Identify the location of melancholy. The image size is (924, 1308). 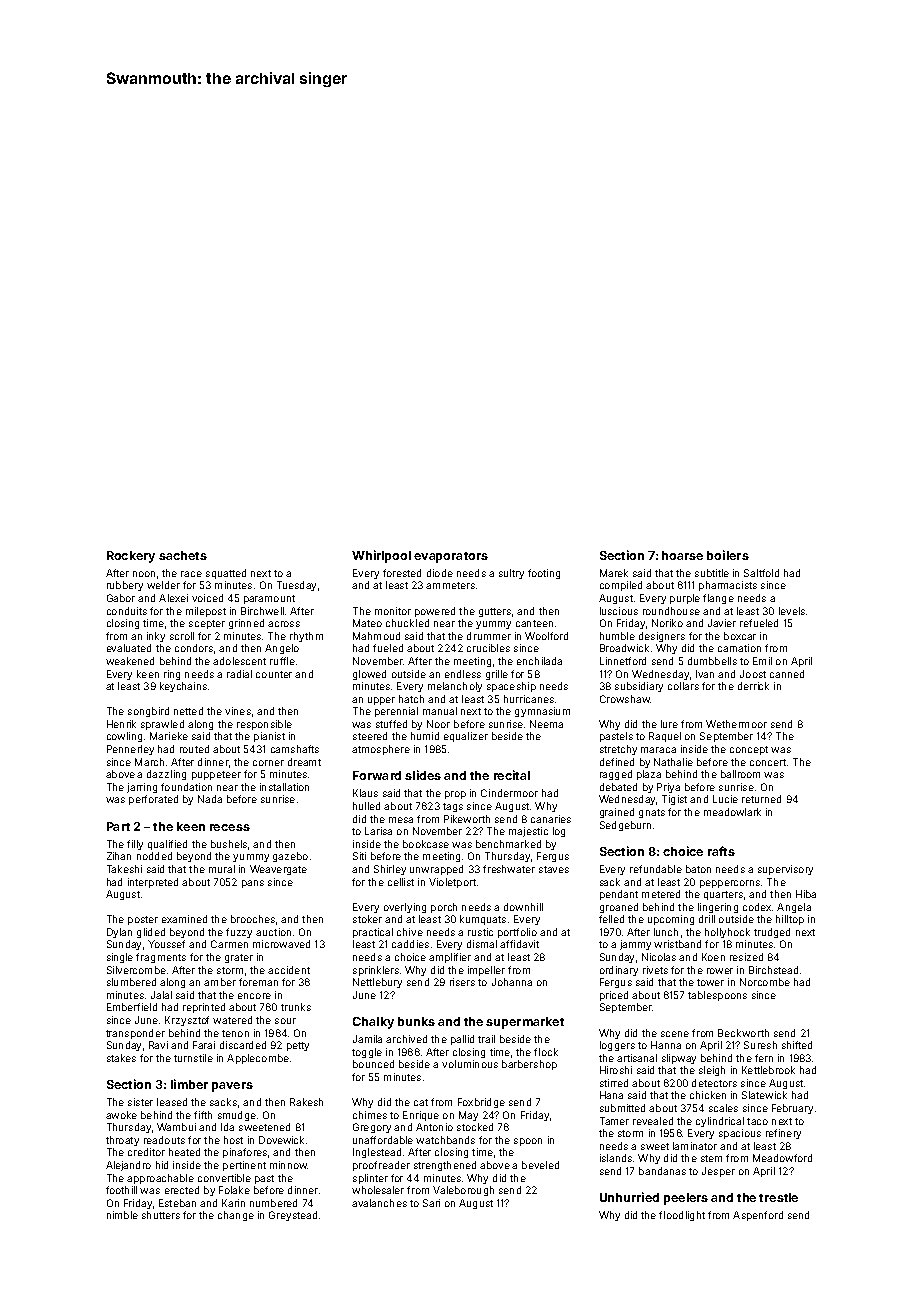
(455, 687).
